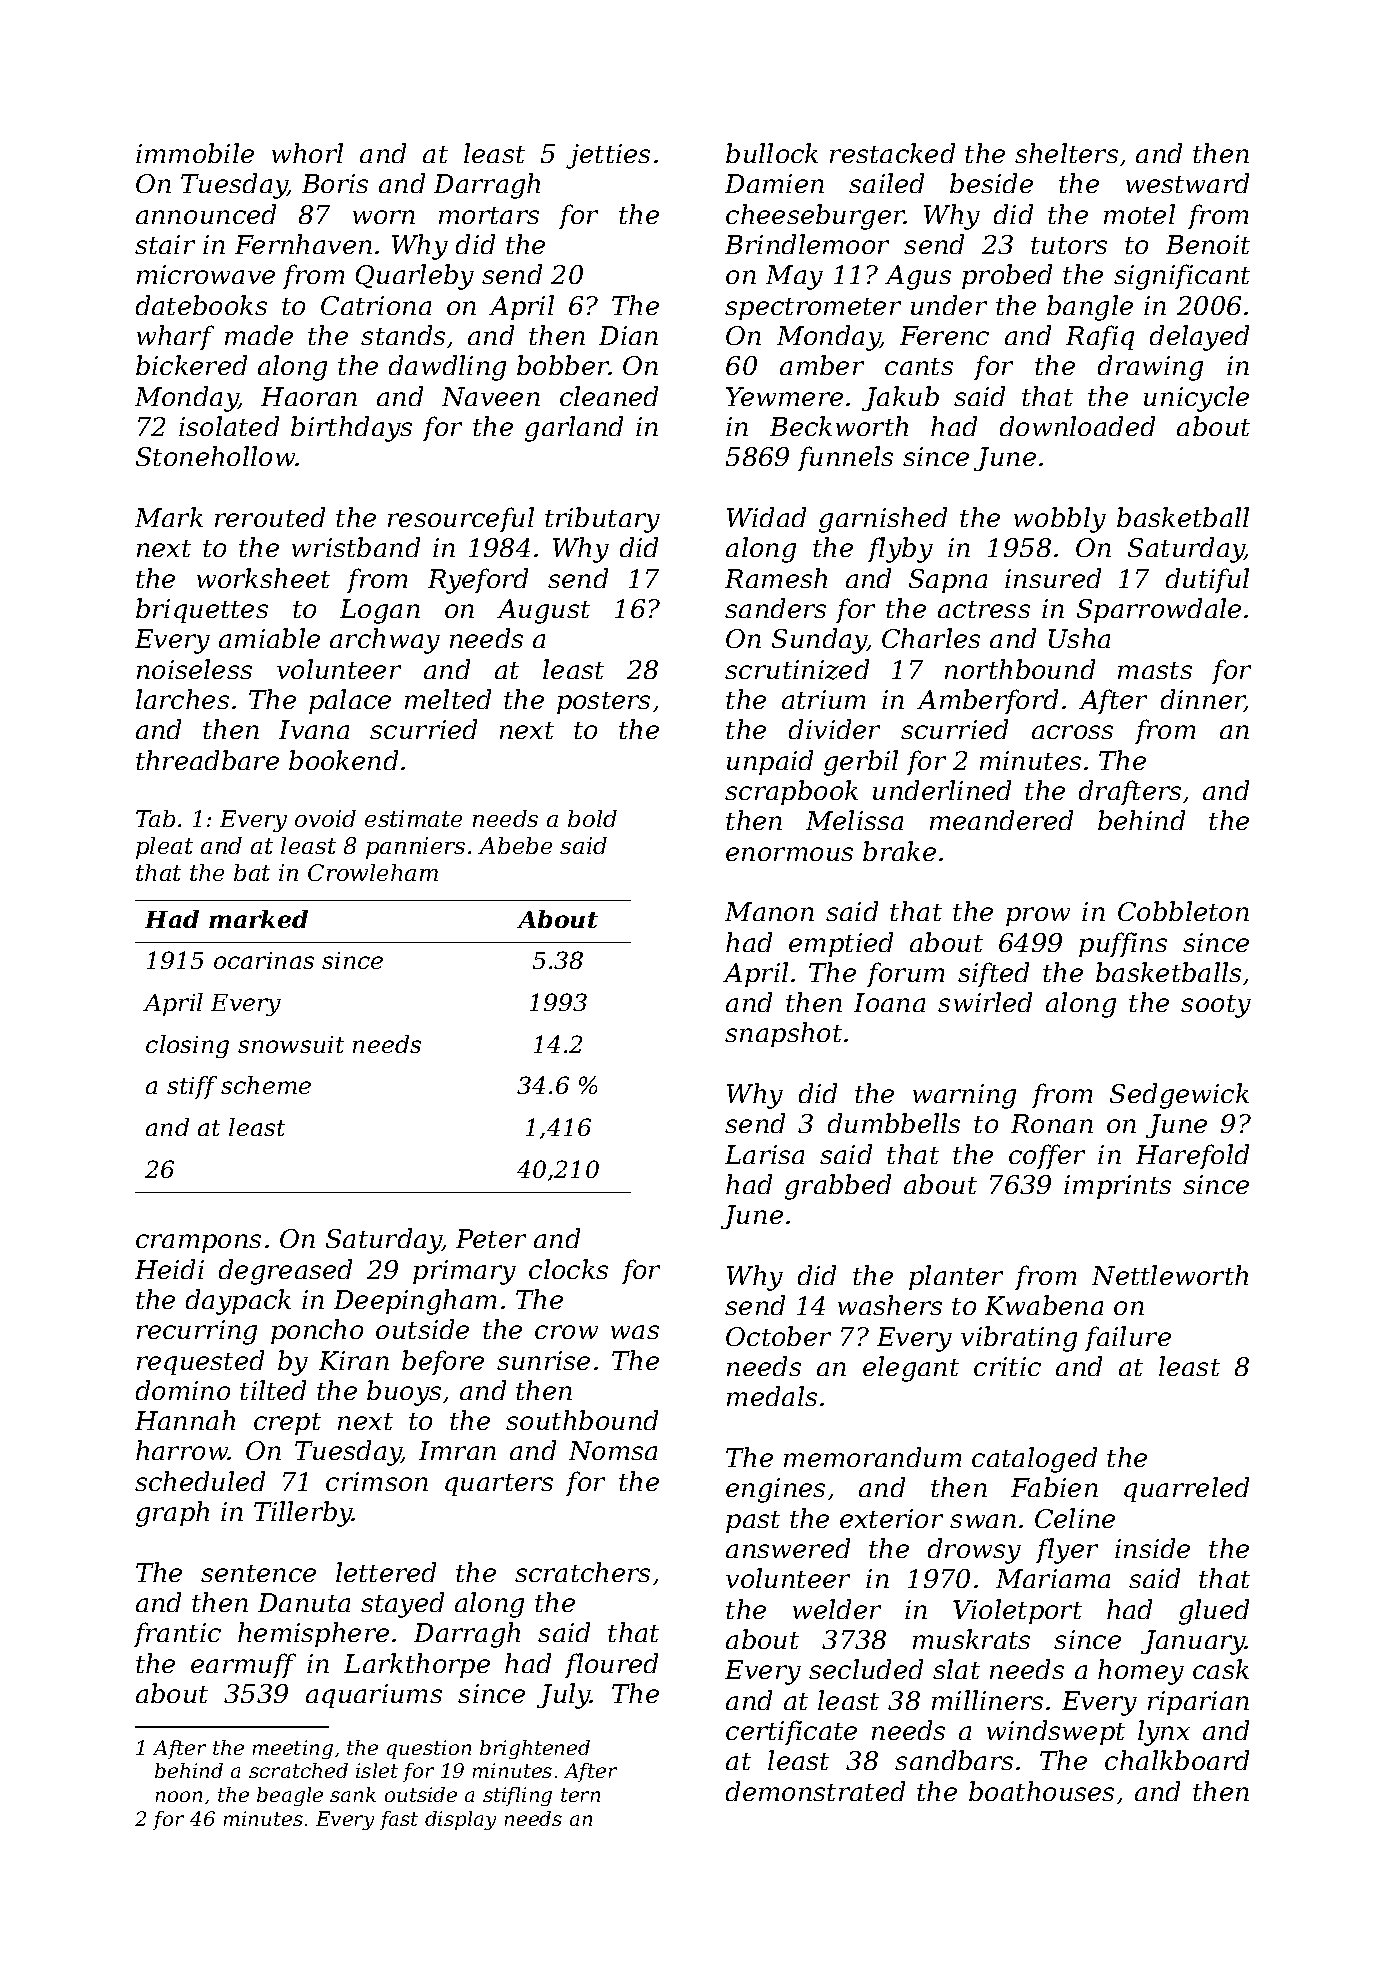 The height and width of the image is (1969, 1386). What do you see at coordinates (307, 153) in the image?
I see `whorl` at bounding box center [307, 153].
